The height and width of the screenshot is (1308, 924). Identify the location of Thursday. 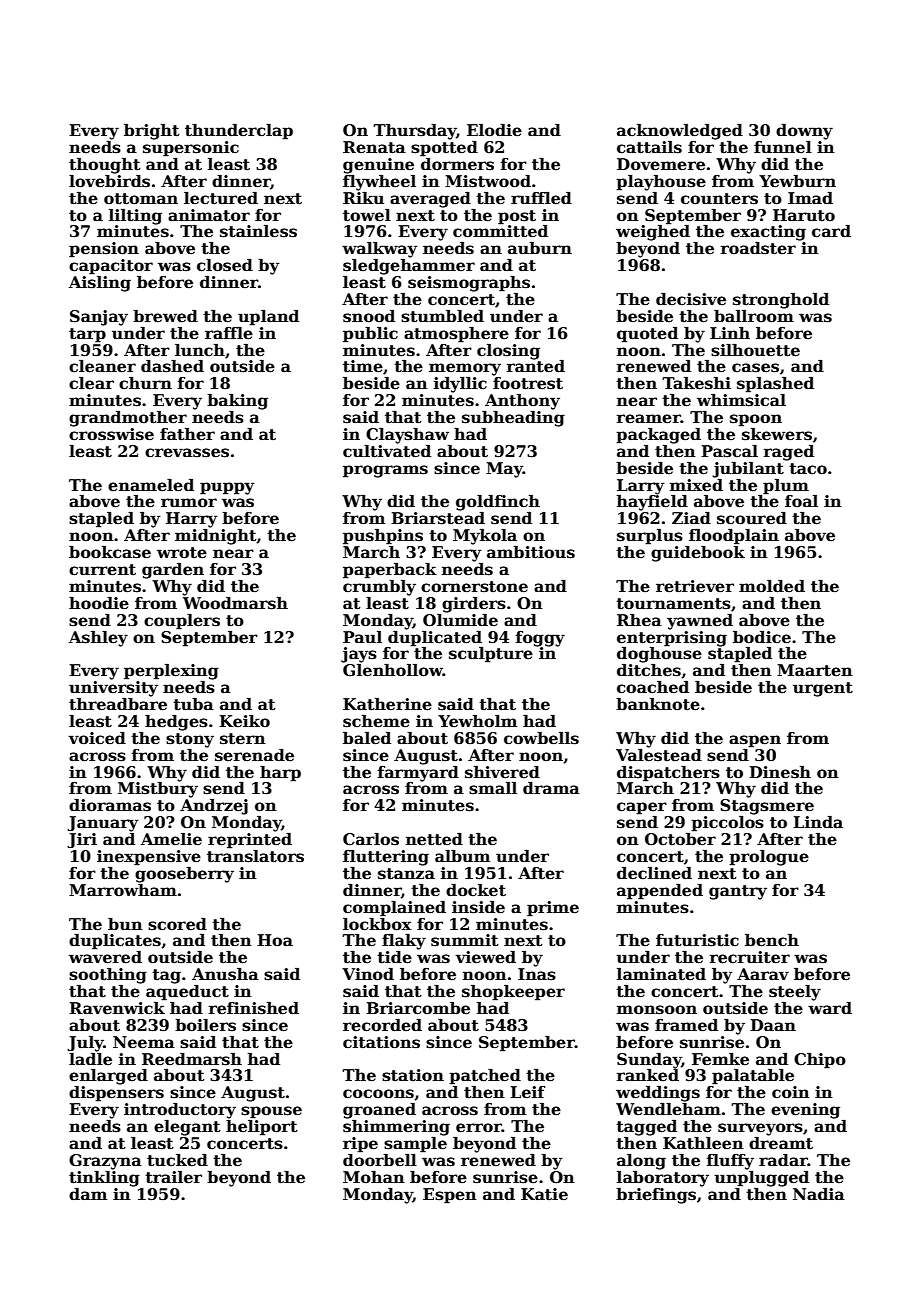
(414, 132).
